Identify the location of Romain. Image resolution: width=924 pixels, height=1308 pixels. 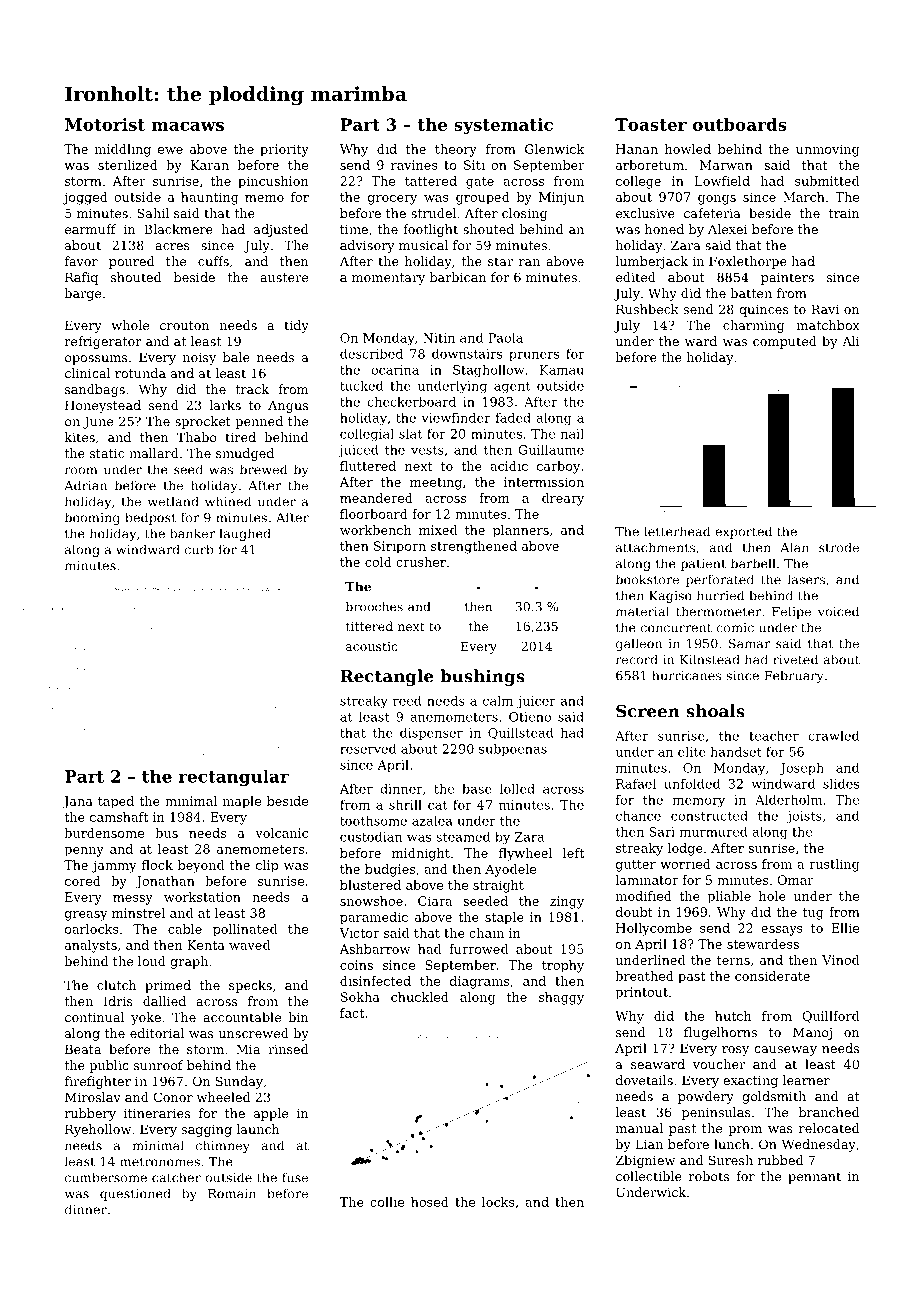
(232, 1194).
